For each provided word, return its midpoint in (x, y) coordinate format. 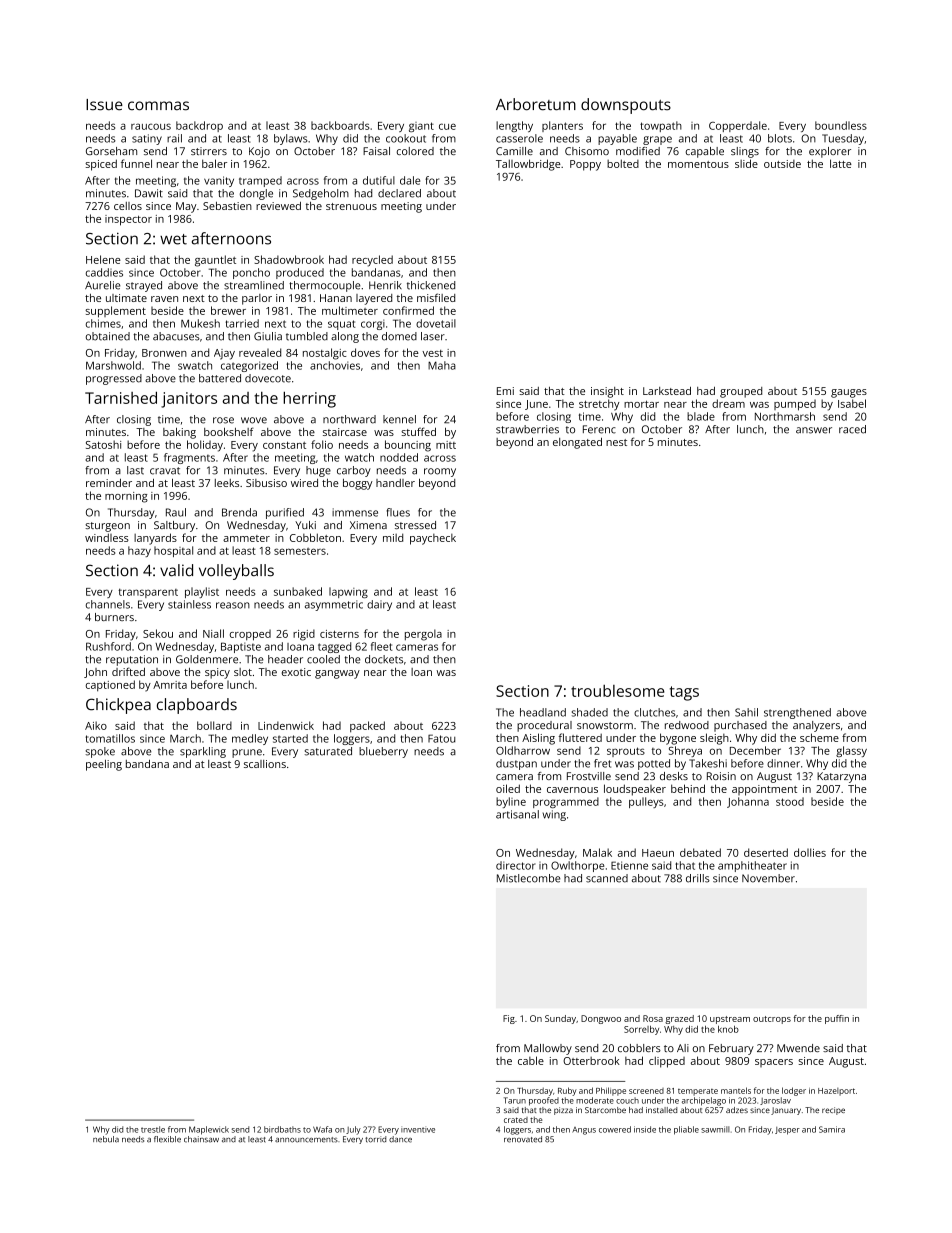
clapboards (197, 706)
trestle (153, 1129)
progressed (114, 379)
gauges (849, 393)
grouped (741, 392)
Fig (509, 1019)
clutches (655, 712)
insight (607, 392)
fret (602, 763)
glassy (851, 751)
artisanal (517, 814)
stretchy (599, 405)
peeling (104, 765)
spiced (101, 165)
